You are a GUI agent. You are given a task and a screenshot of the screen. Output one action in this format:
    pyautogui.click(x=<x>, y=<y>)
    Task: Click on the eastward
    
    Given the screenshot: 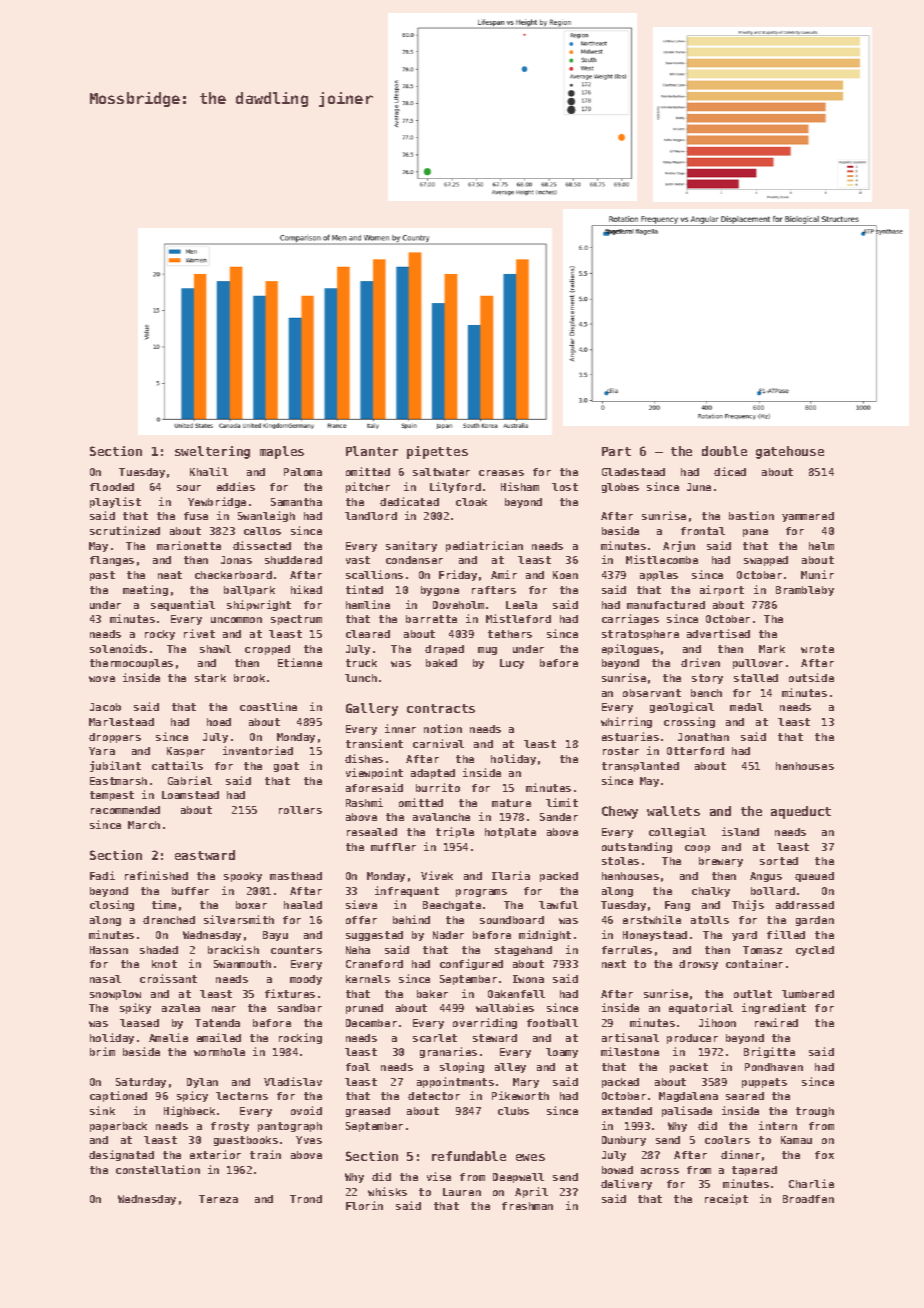 What is the action you would take?
    pyautogui.click(x=205, y=855)
